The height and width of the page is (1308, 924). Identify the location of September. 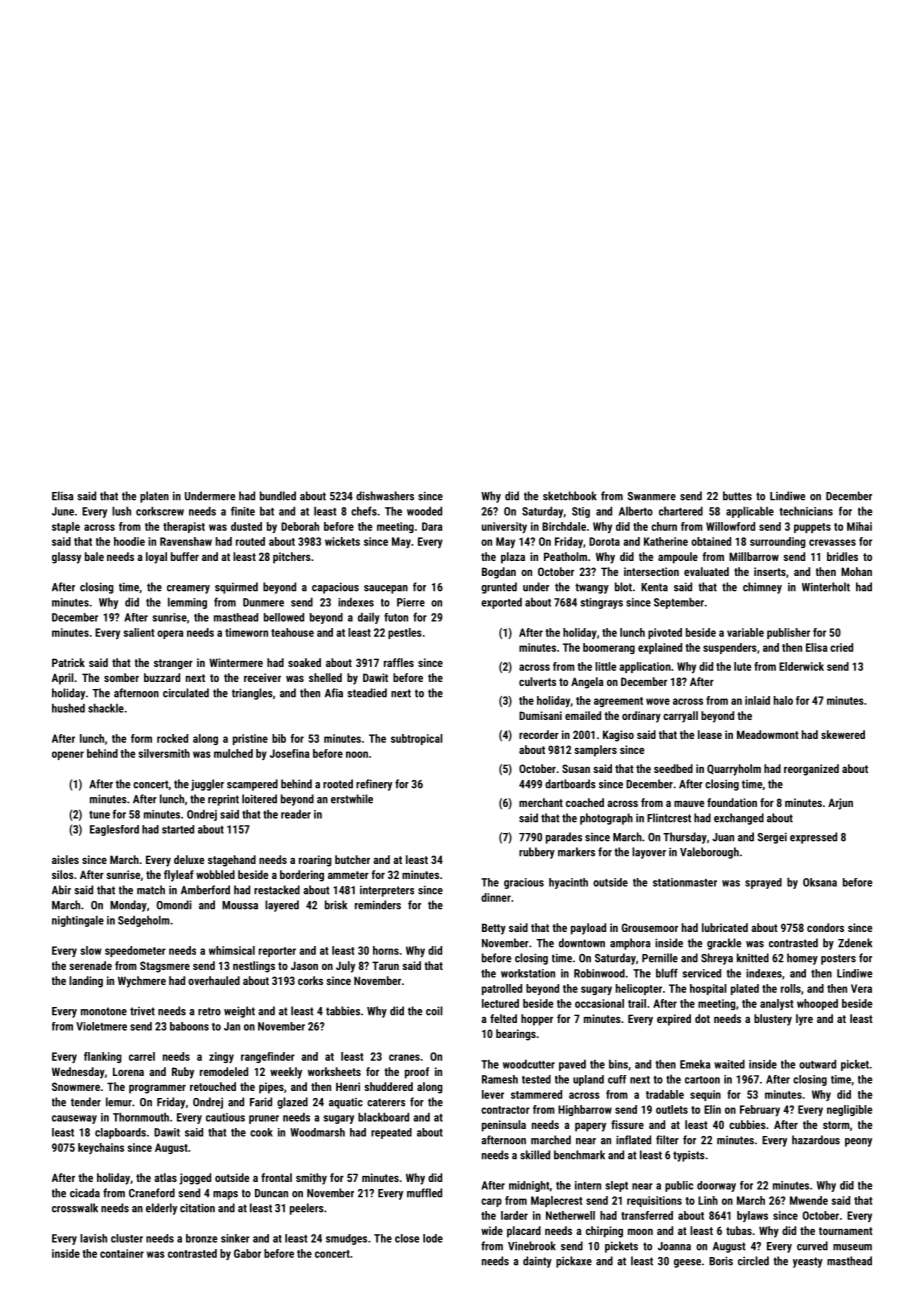
(679, 603).
